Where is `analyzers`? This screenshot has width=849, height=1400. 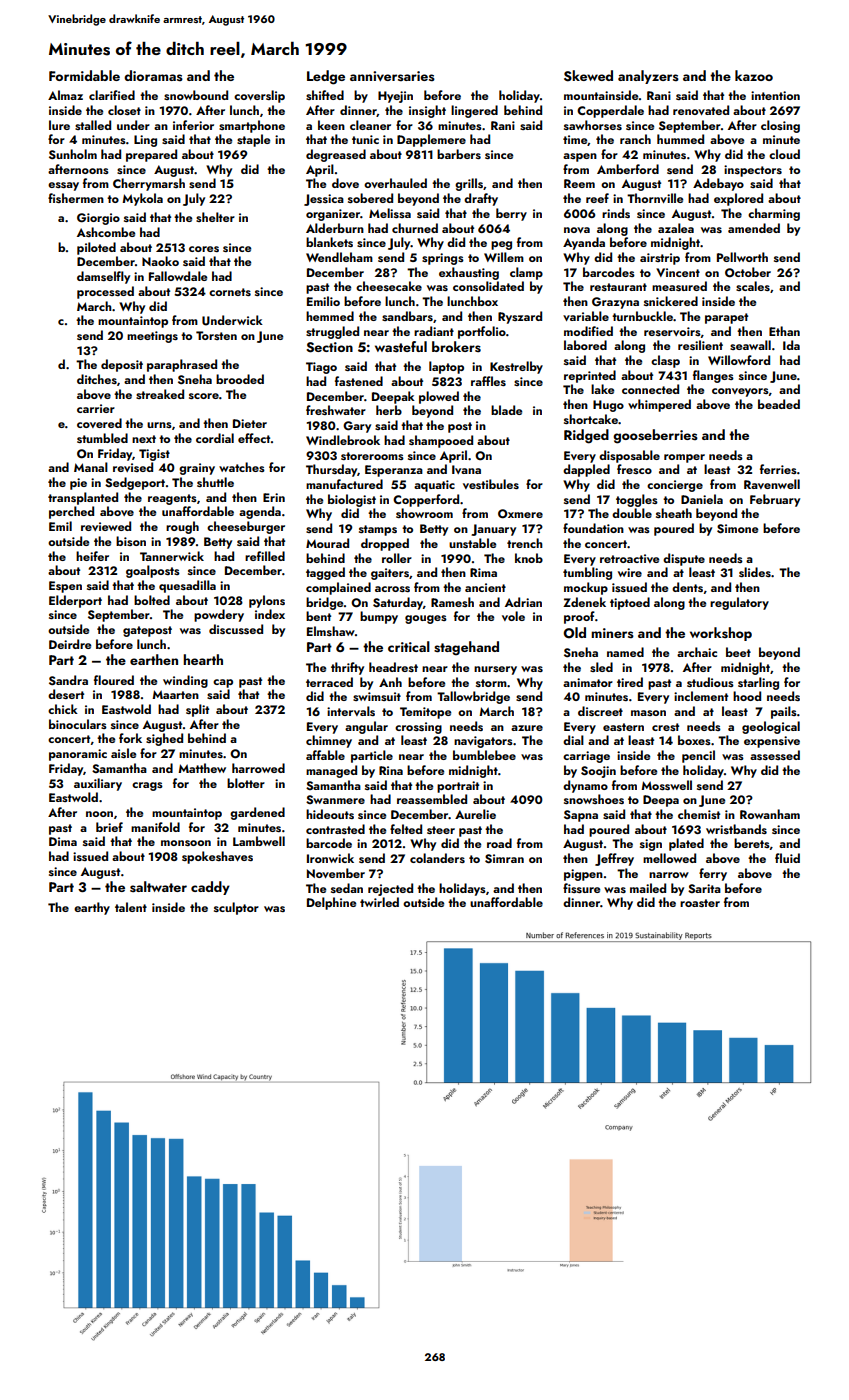 analyzers is located at coordinates (648, 77).
